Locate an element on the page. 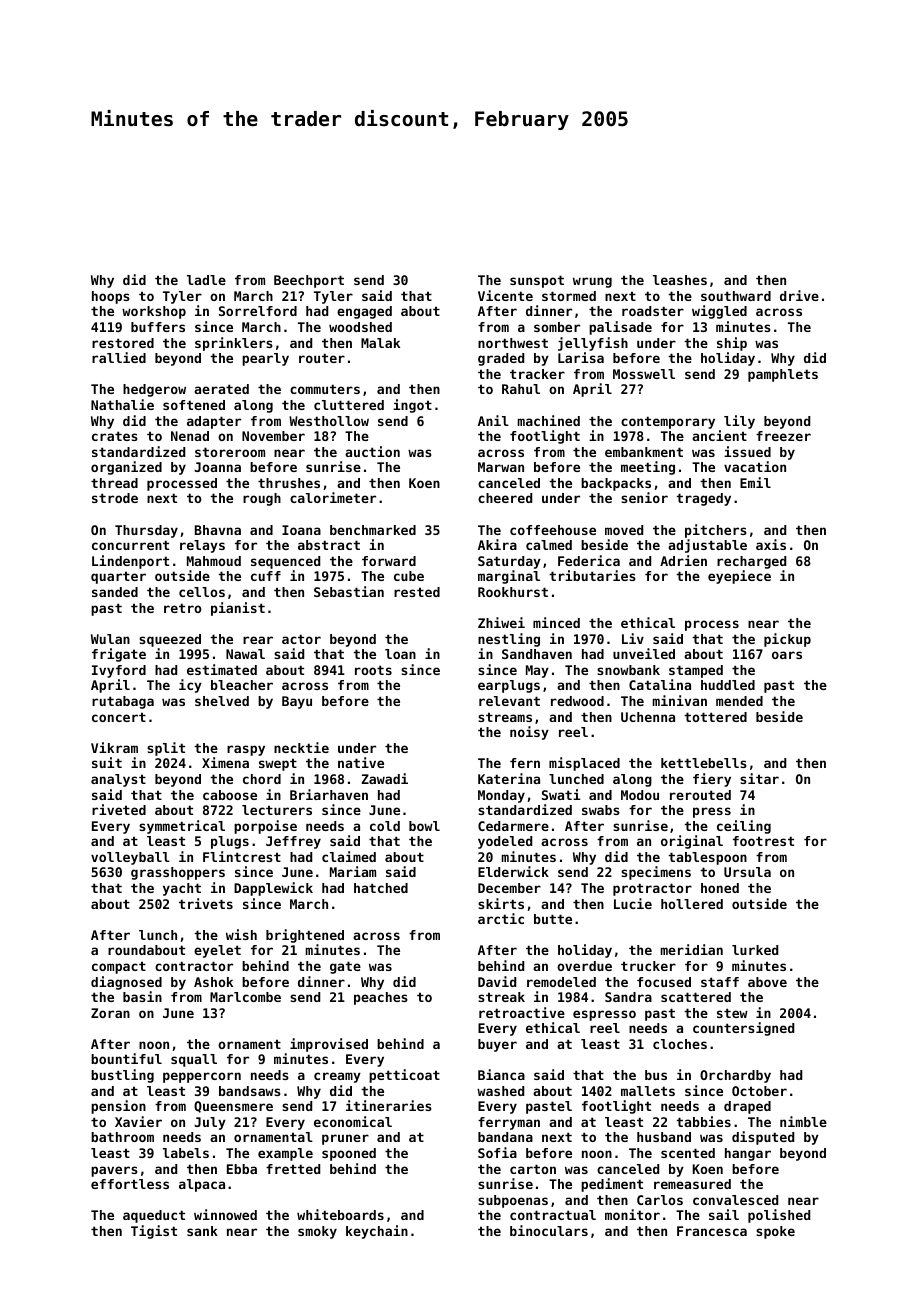 The width and height of the page is (924, 1308). Vicente is located at coordinates (505, 295).
